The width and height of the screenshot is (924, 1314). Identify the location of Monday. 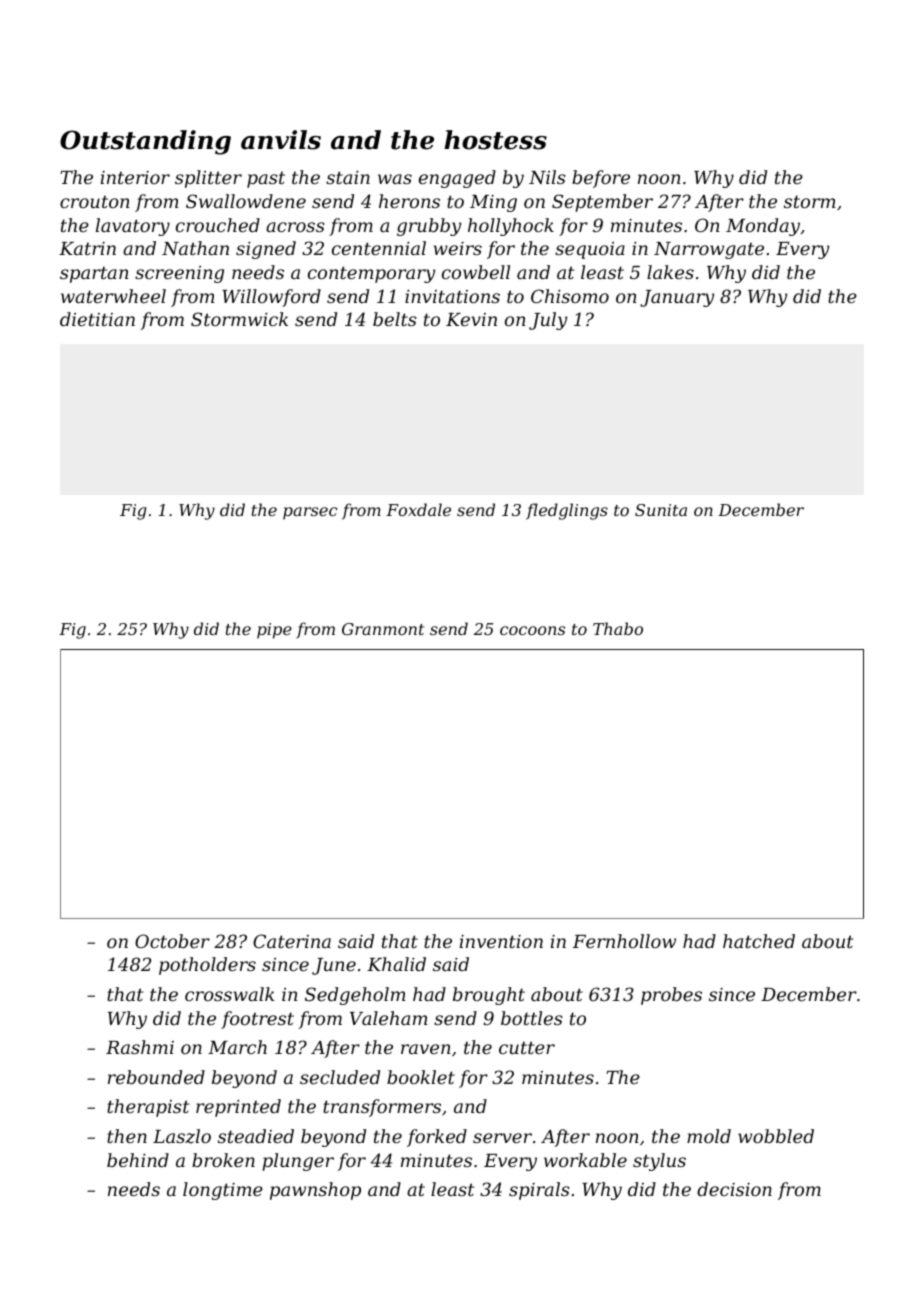
(763, 227).
